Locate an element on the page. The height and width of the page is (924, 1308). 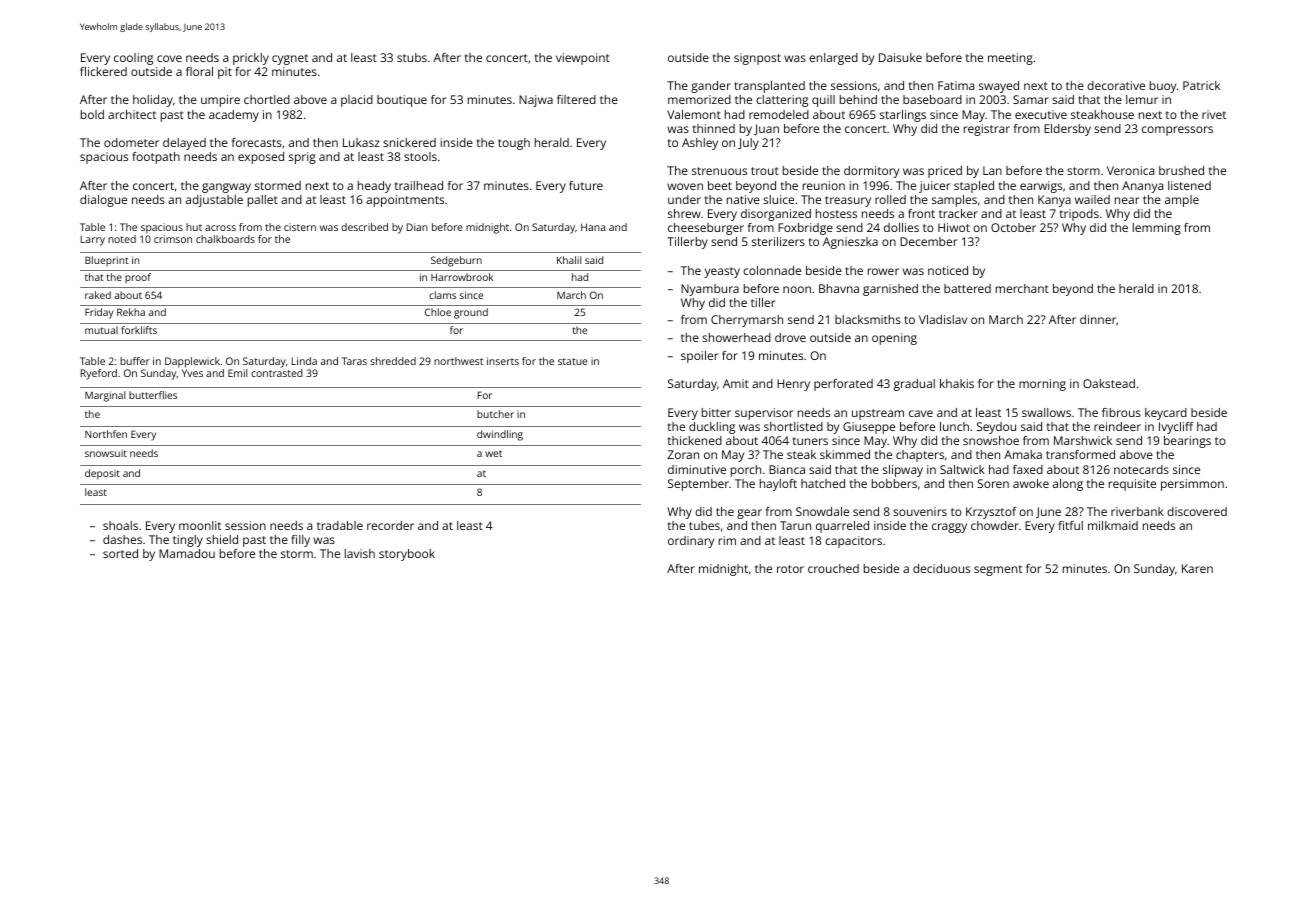
dinner is located at coordinates (1098, 319).
